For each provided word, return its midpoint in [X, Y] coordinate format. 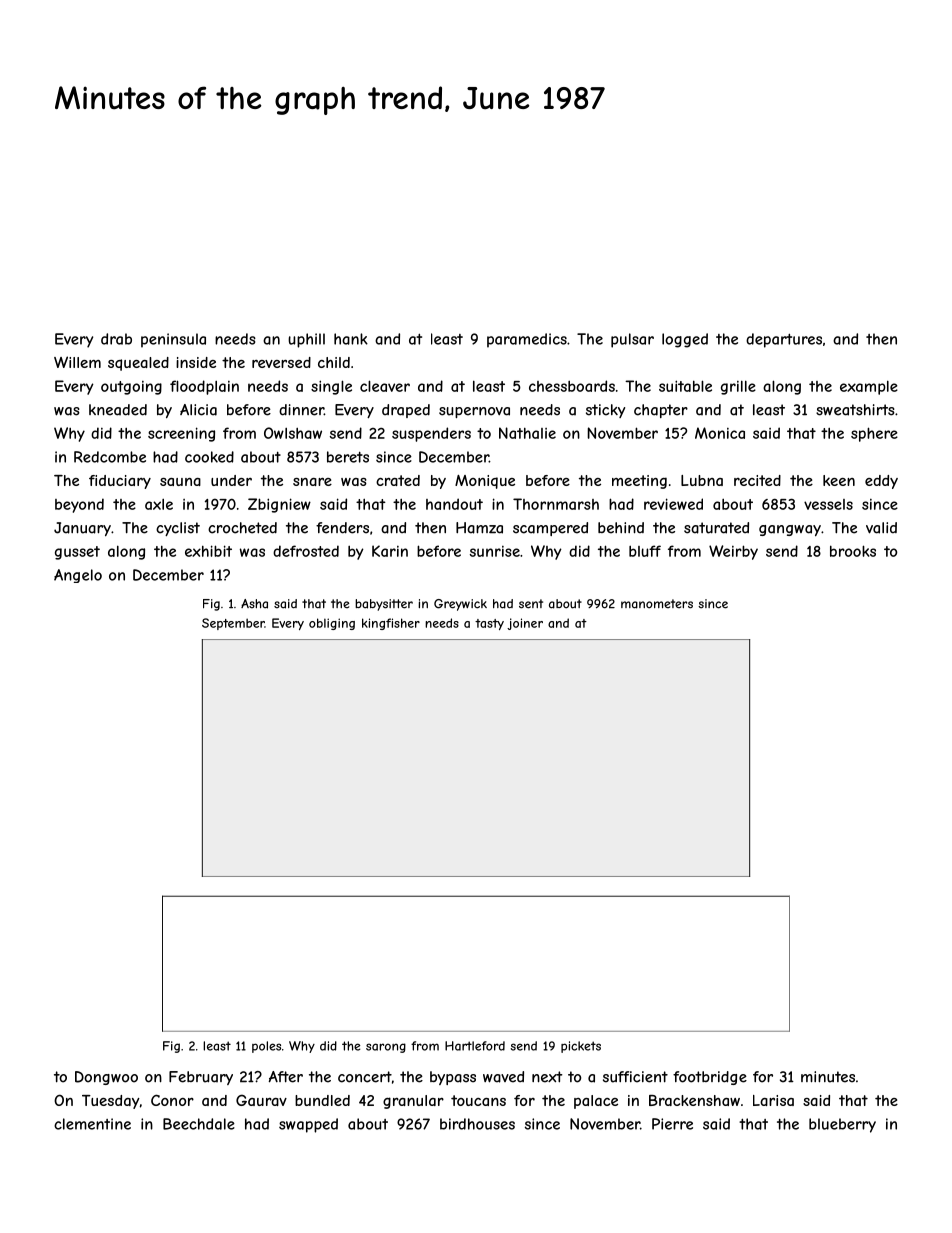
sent [531, 604]
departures [784, 340]
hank [351, 339]
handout [454, 504]
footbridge [710, 1078]
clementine [92, 1124]
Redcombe [110, 457]
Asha [254, 604]
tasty [489, 624]
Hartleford [475, 1046]
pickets [581, 1047]
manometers [657, 604]
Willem [77, 362]
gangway [790, 530]
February [201, 1078]
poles [266, 1047]
